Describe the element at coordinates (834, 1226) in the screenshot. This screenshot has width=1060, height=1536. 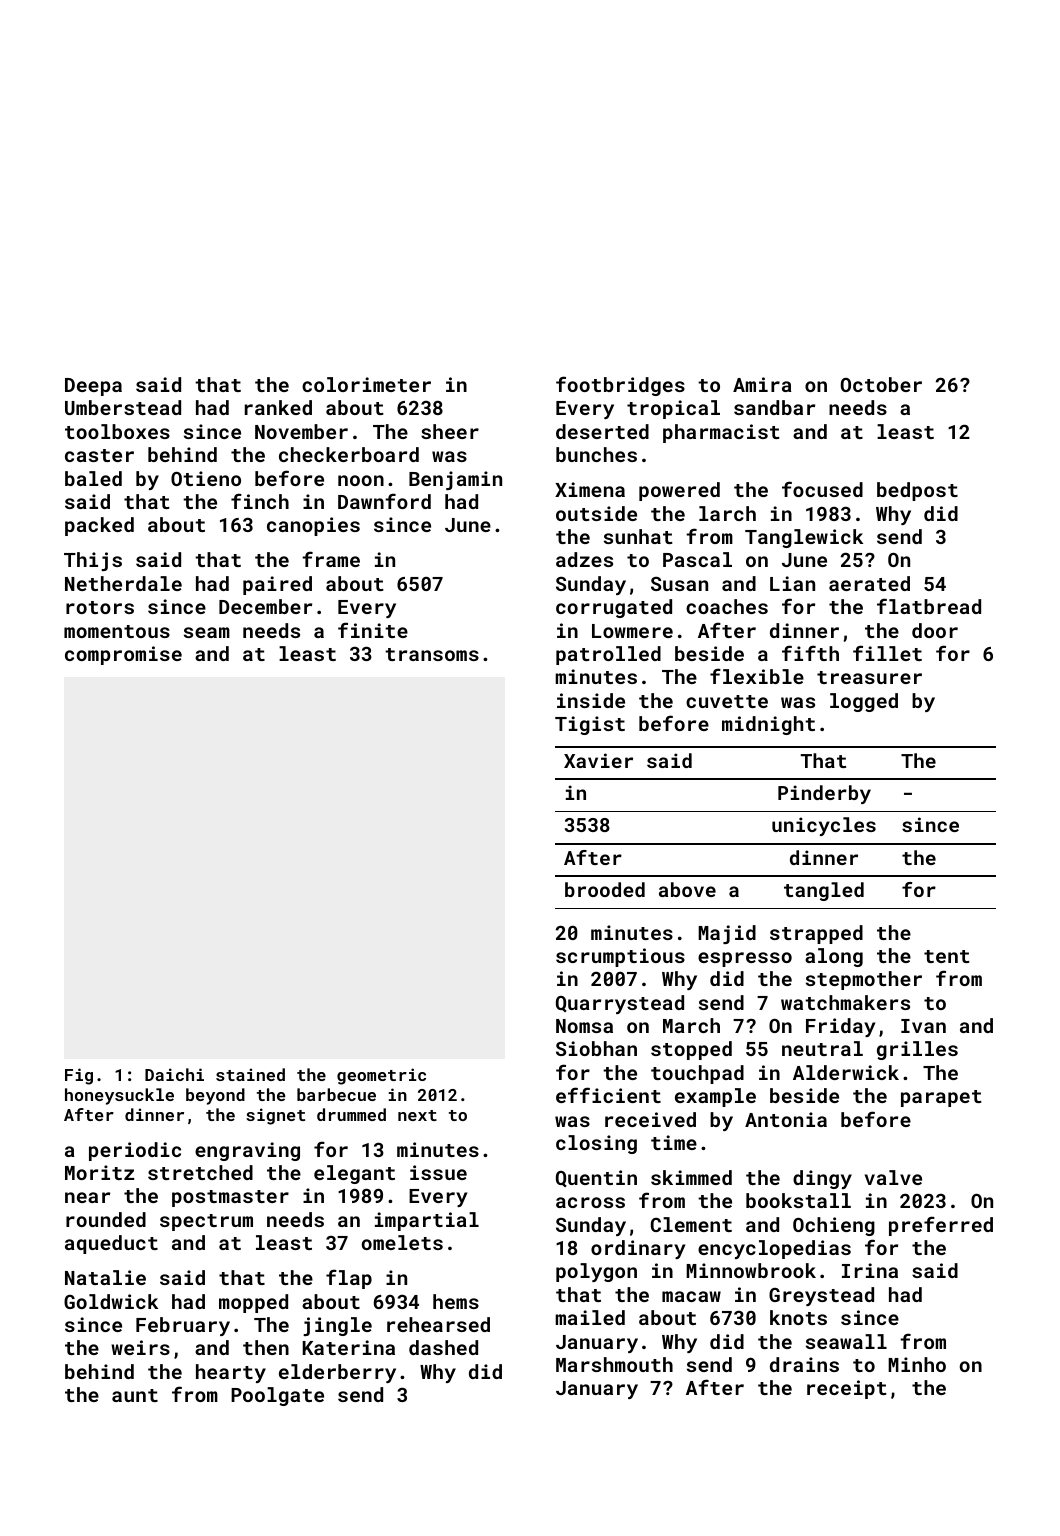
I see `Ochieng` at that location.
